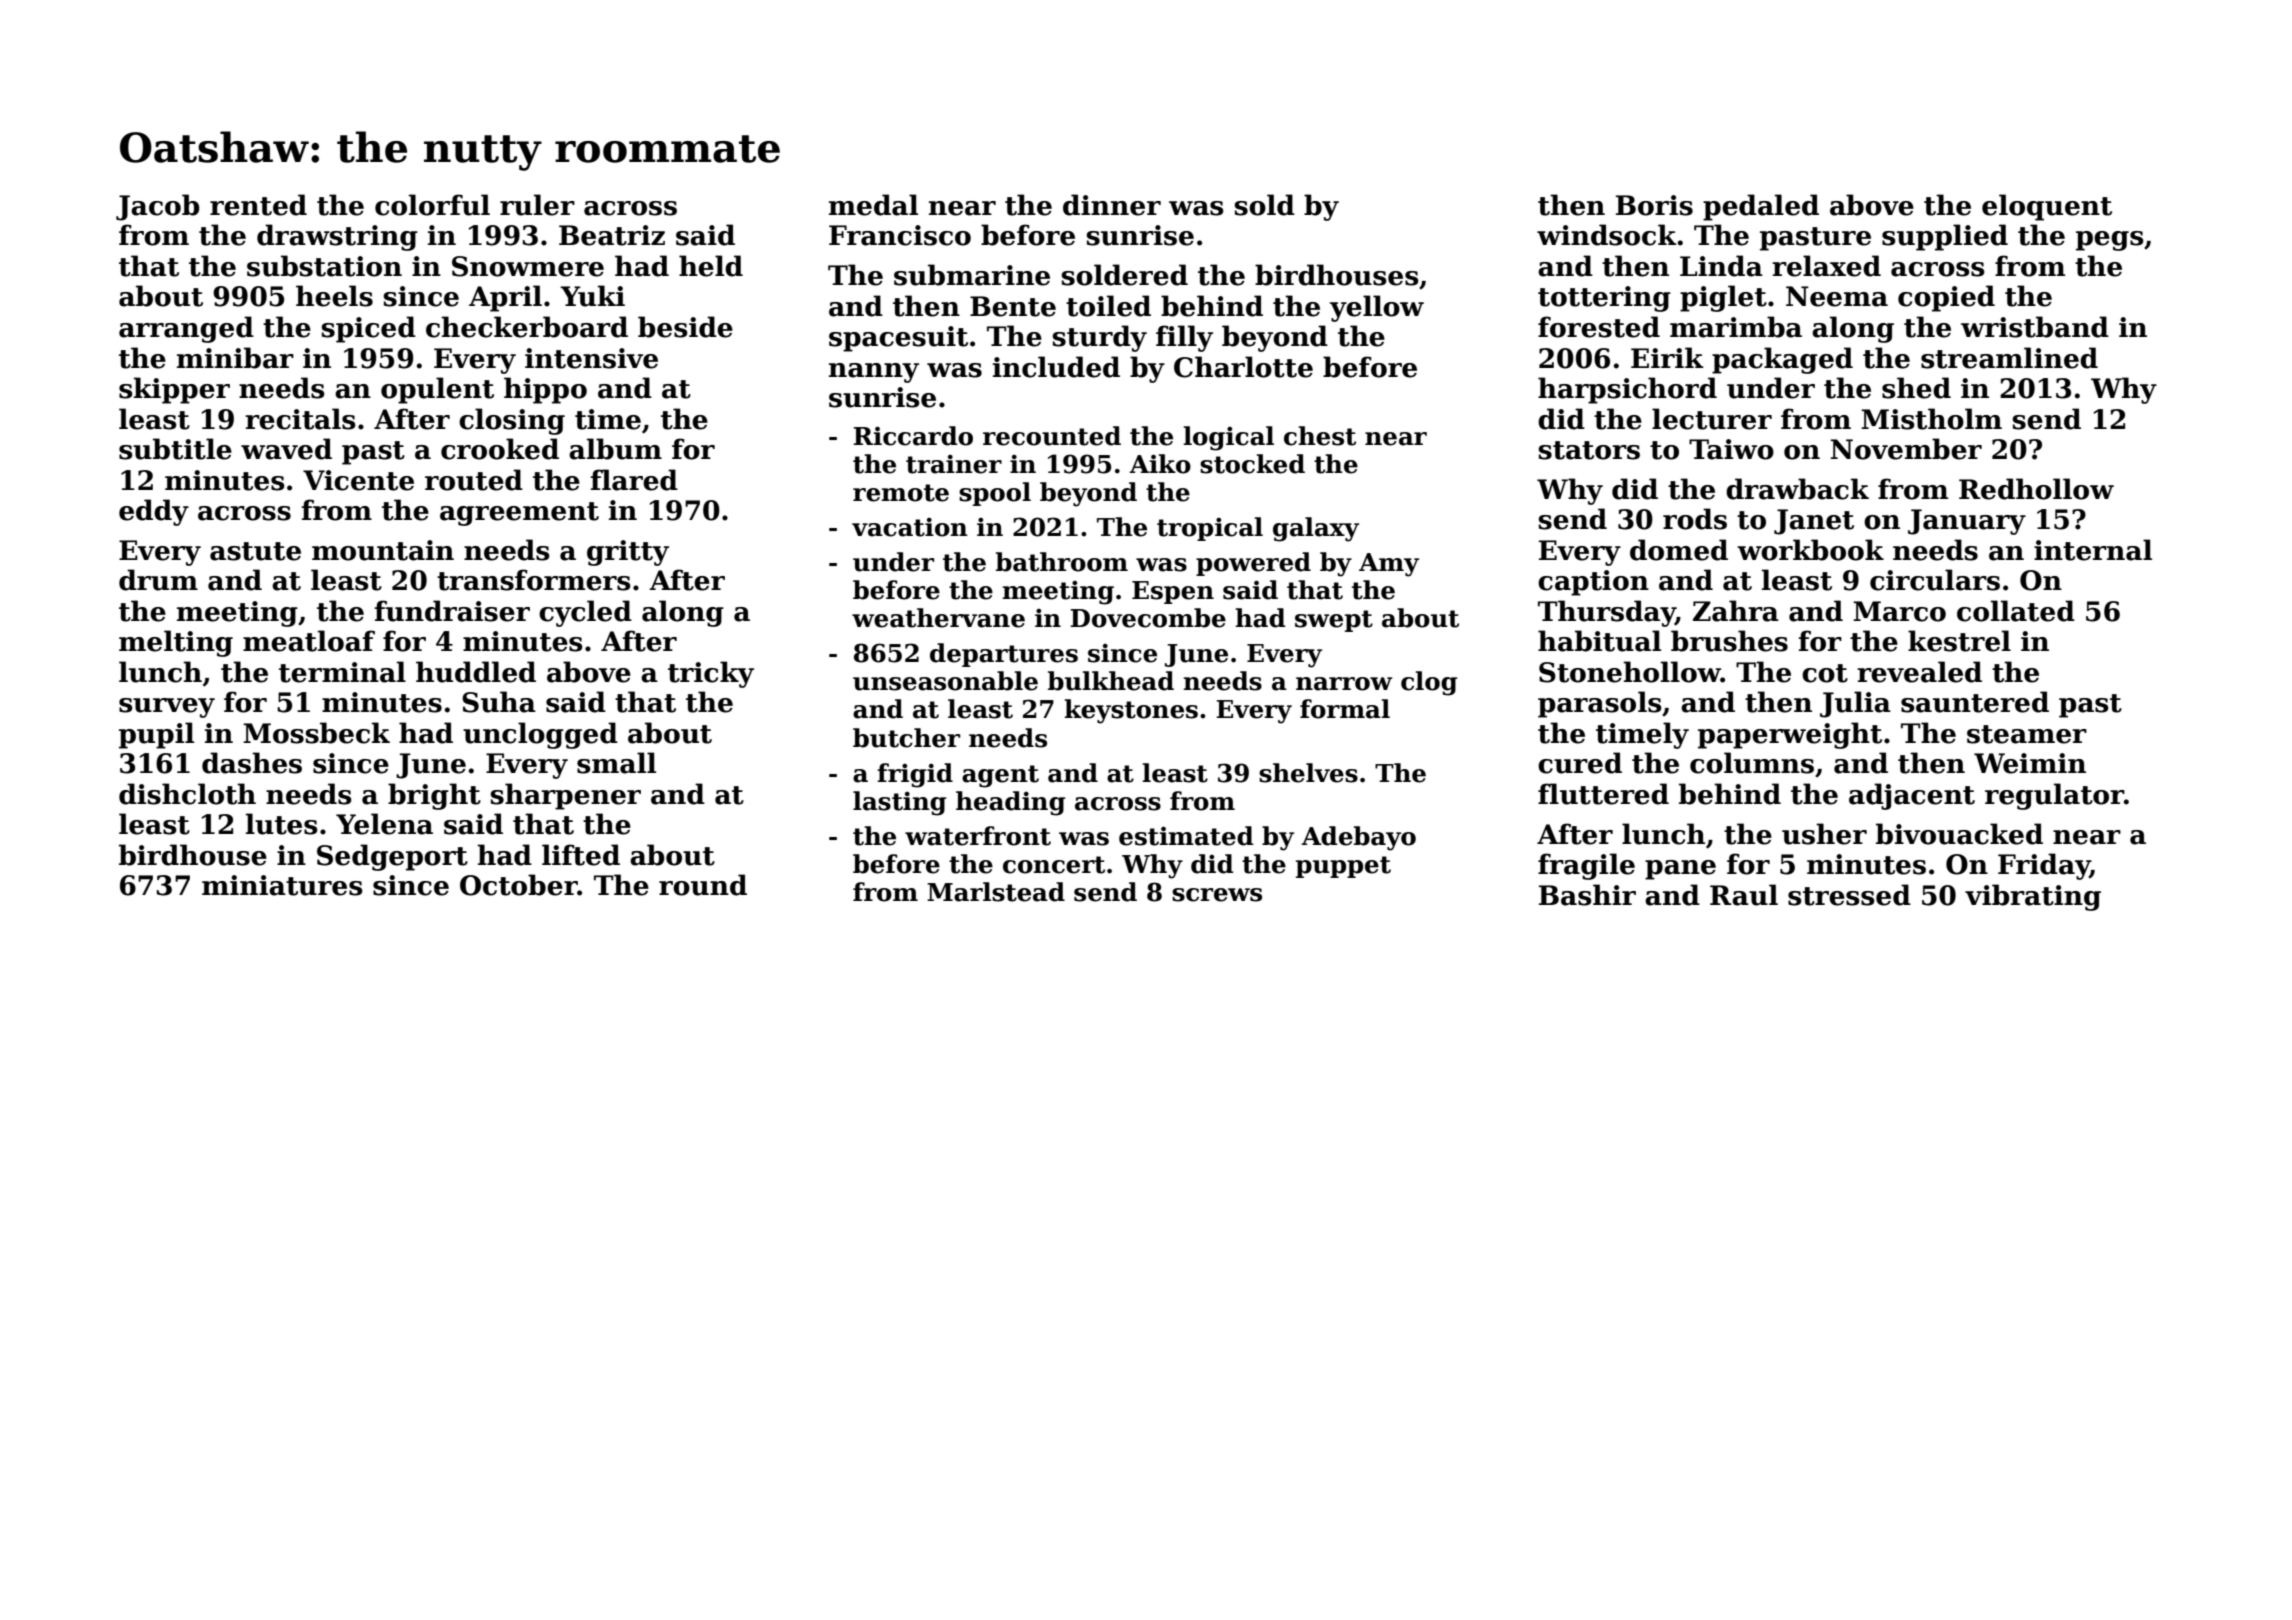 The width and height of the screenshot is (2292, 1620). What do you see at coordinates (1916, 388) in the screenshot?
I see `shed` at bounding box center [1916, 388].
